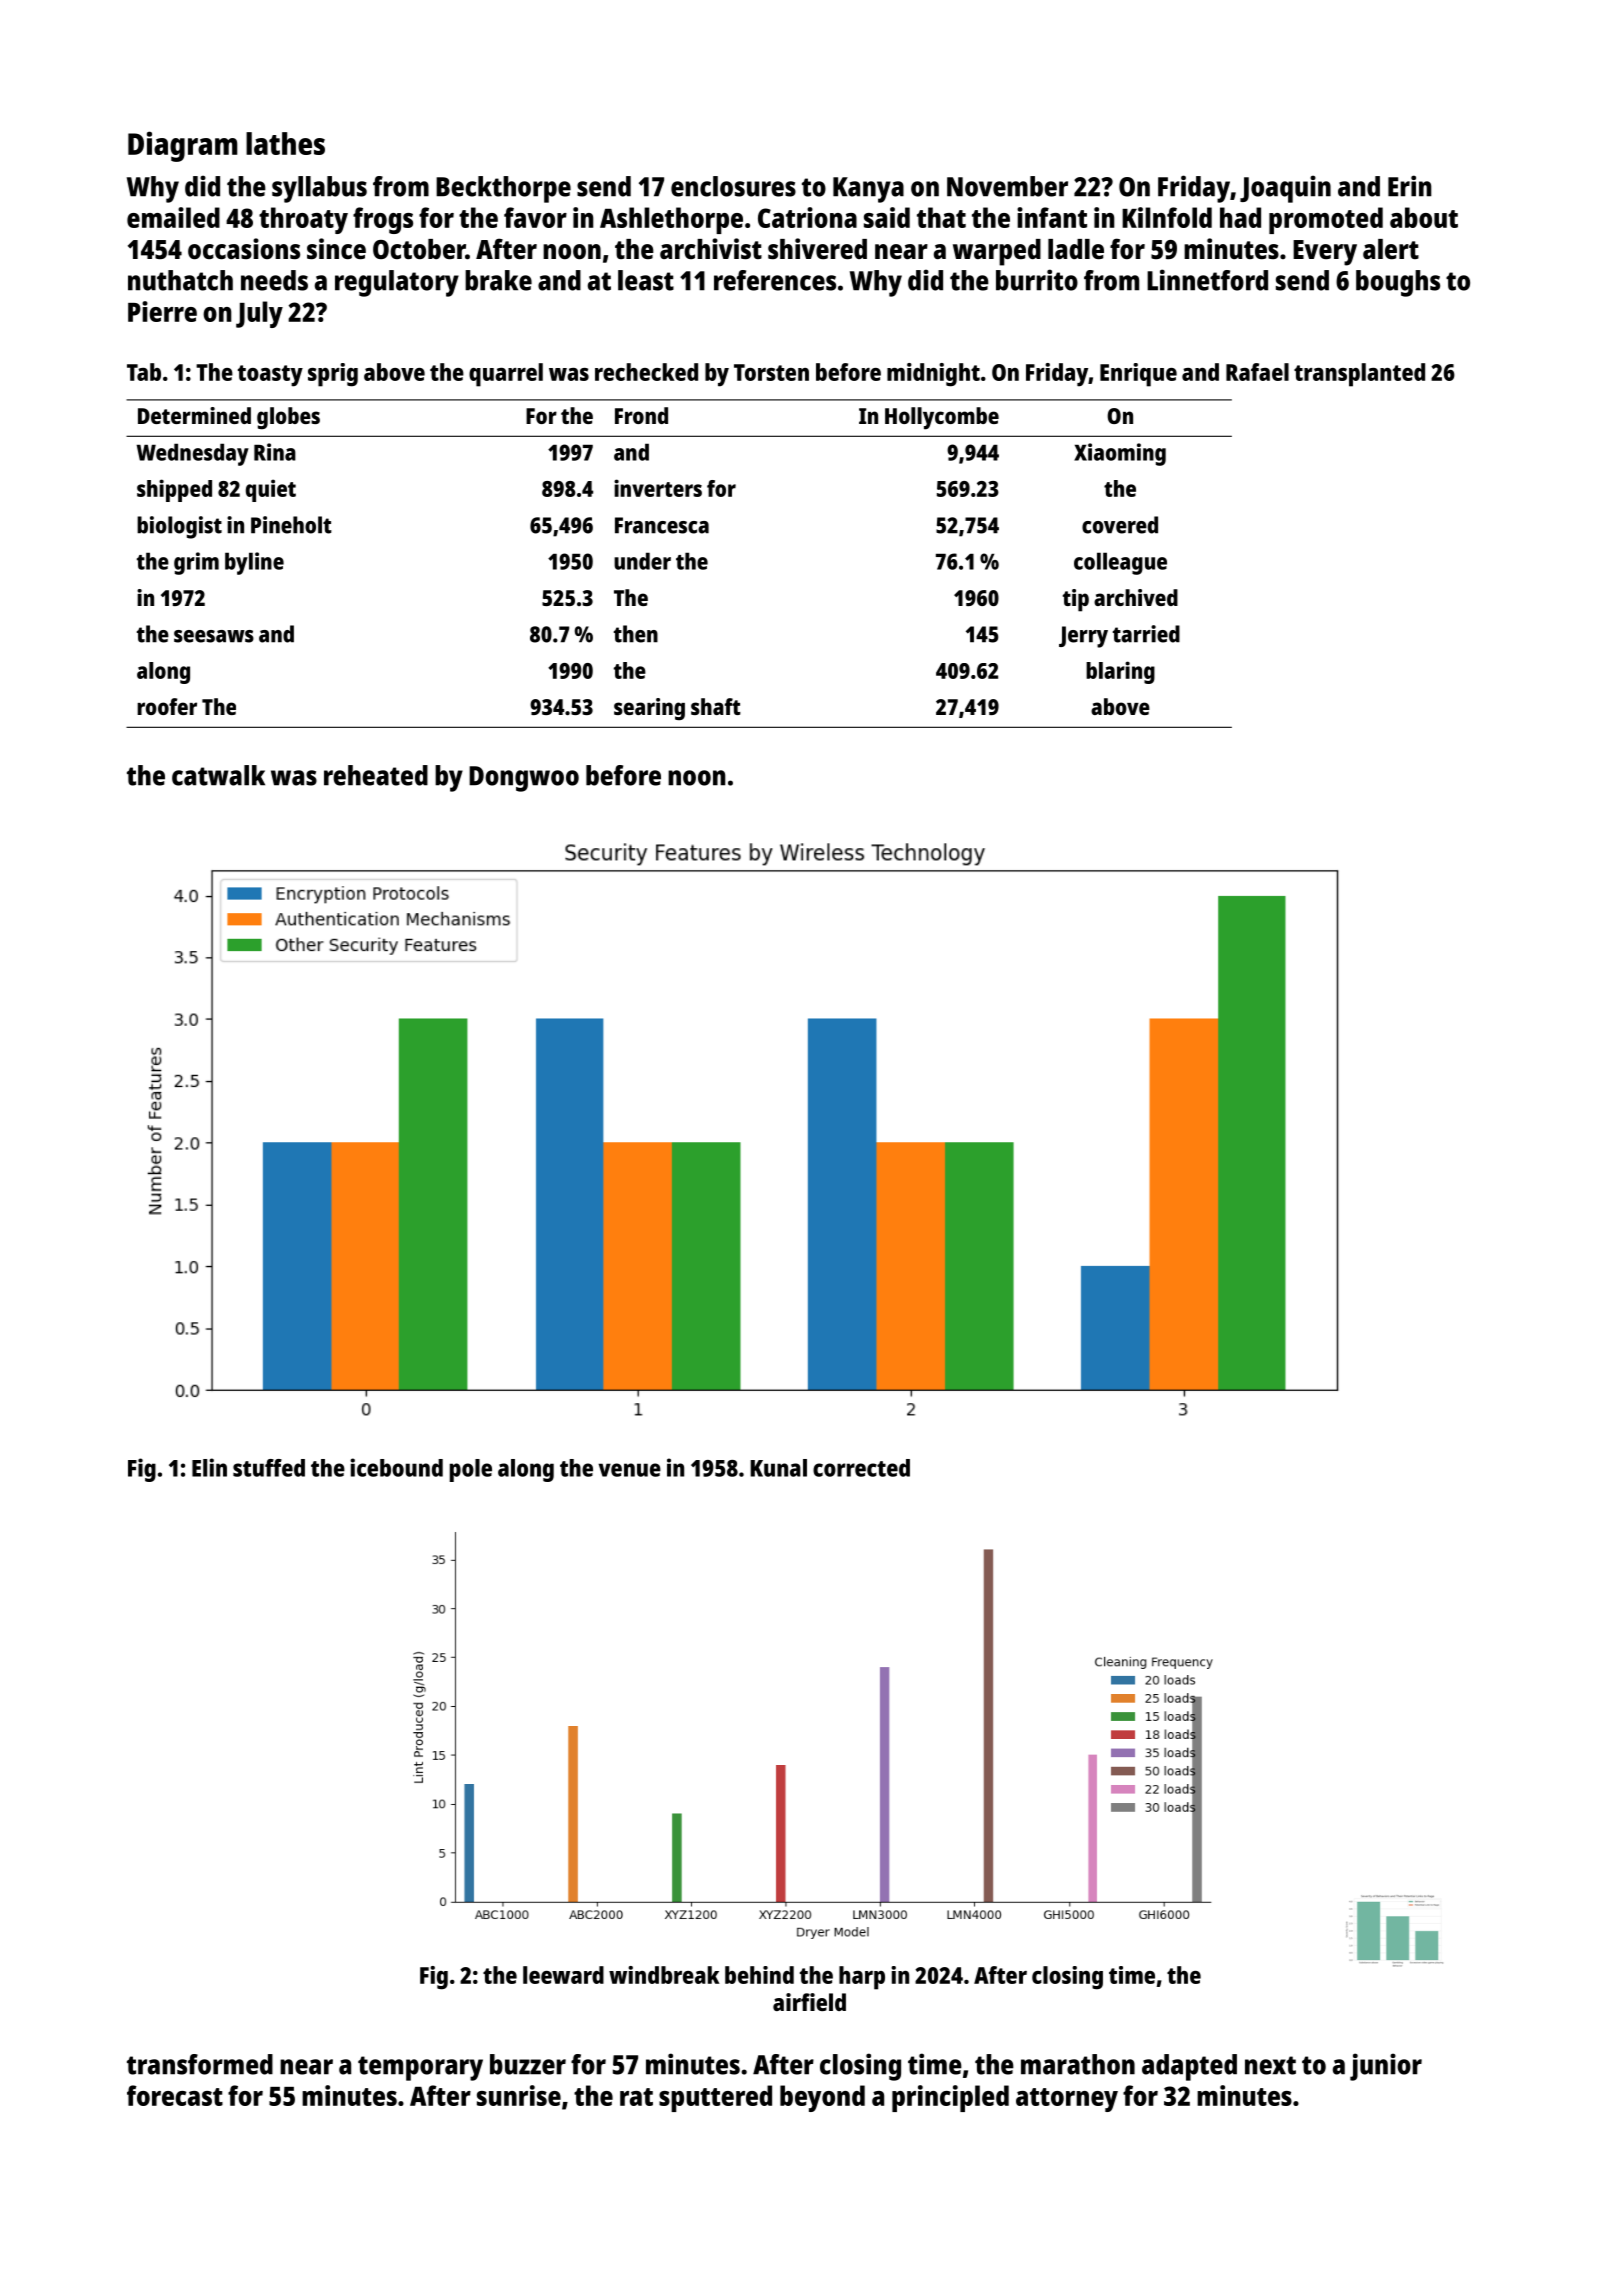  Describe the element at coordinates (1285, 189) in the screenshot. I see `Joaquin` at that location.
